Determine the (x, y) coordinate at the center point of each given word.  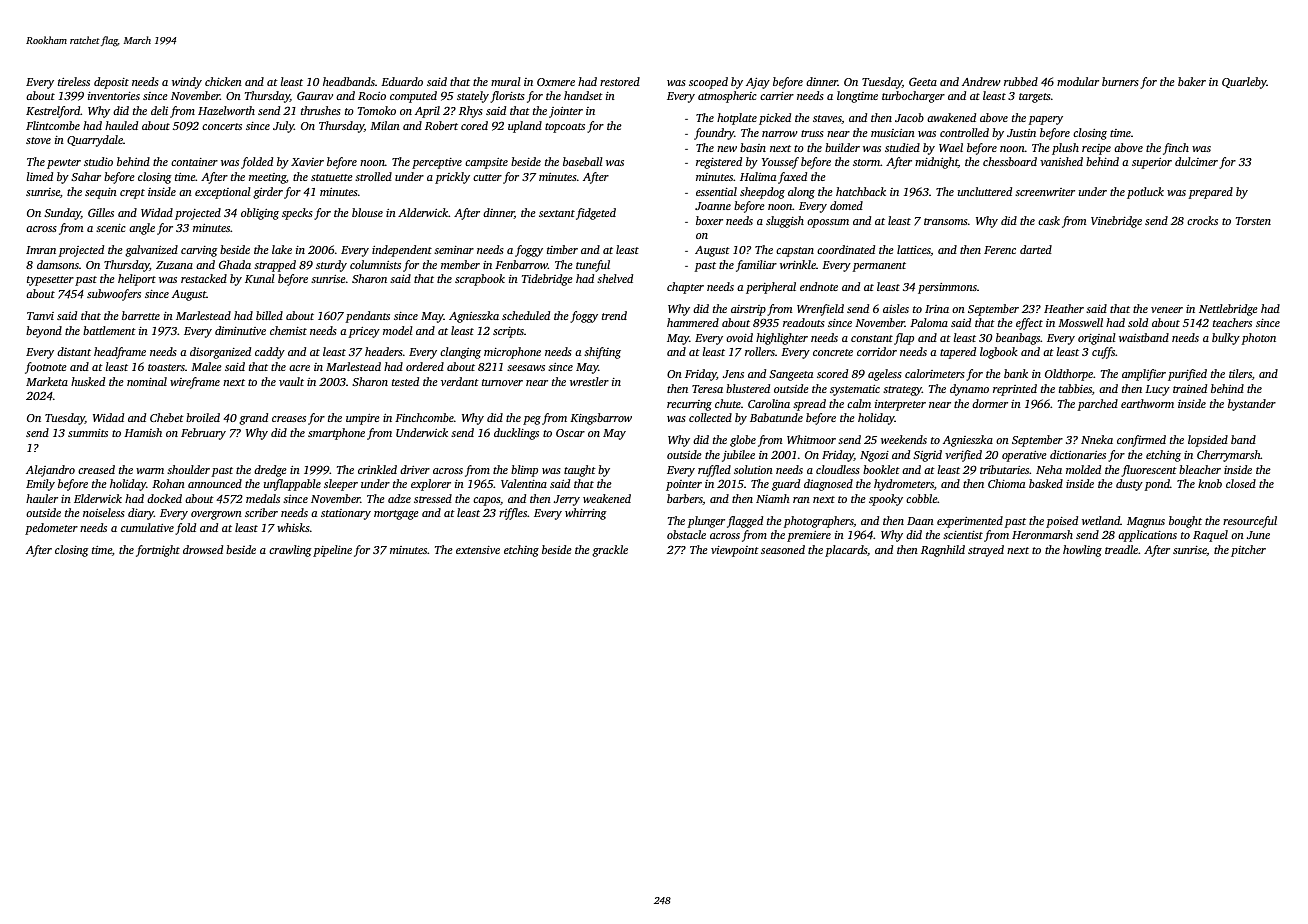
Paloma (929, 322)
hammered (693, 322)
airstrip (748, 310)
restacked (204, 278)
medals (263, 498)
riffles (513, 514)
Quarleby (1244, 83)
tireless (74, 81)
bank (1016, 373)
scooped (708, 83)
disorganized (220, 353)
